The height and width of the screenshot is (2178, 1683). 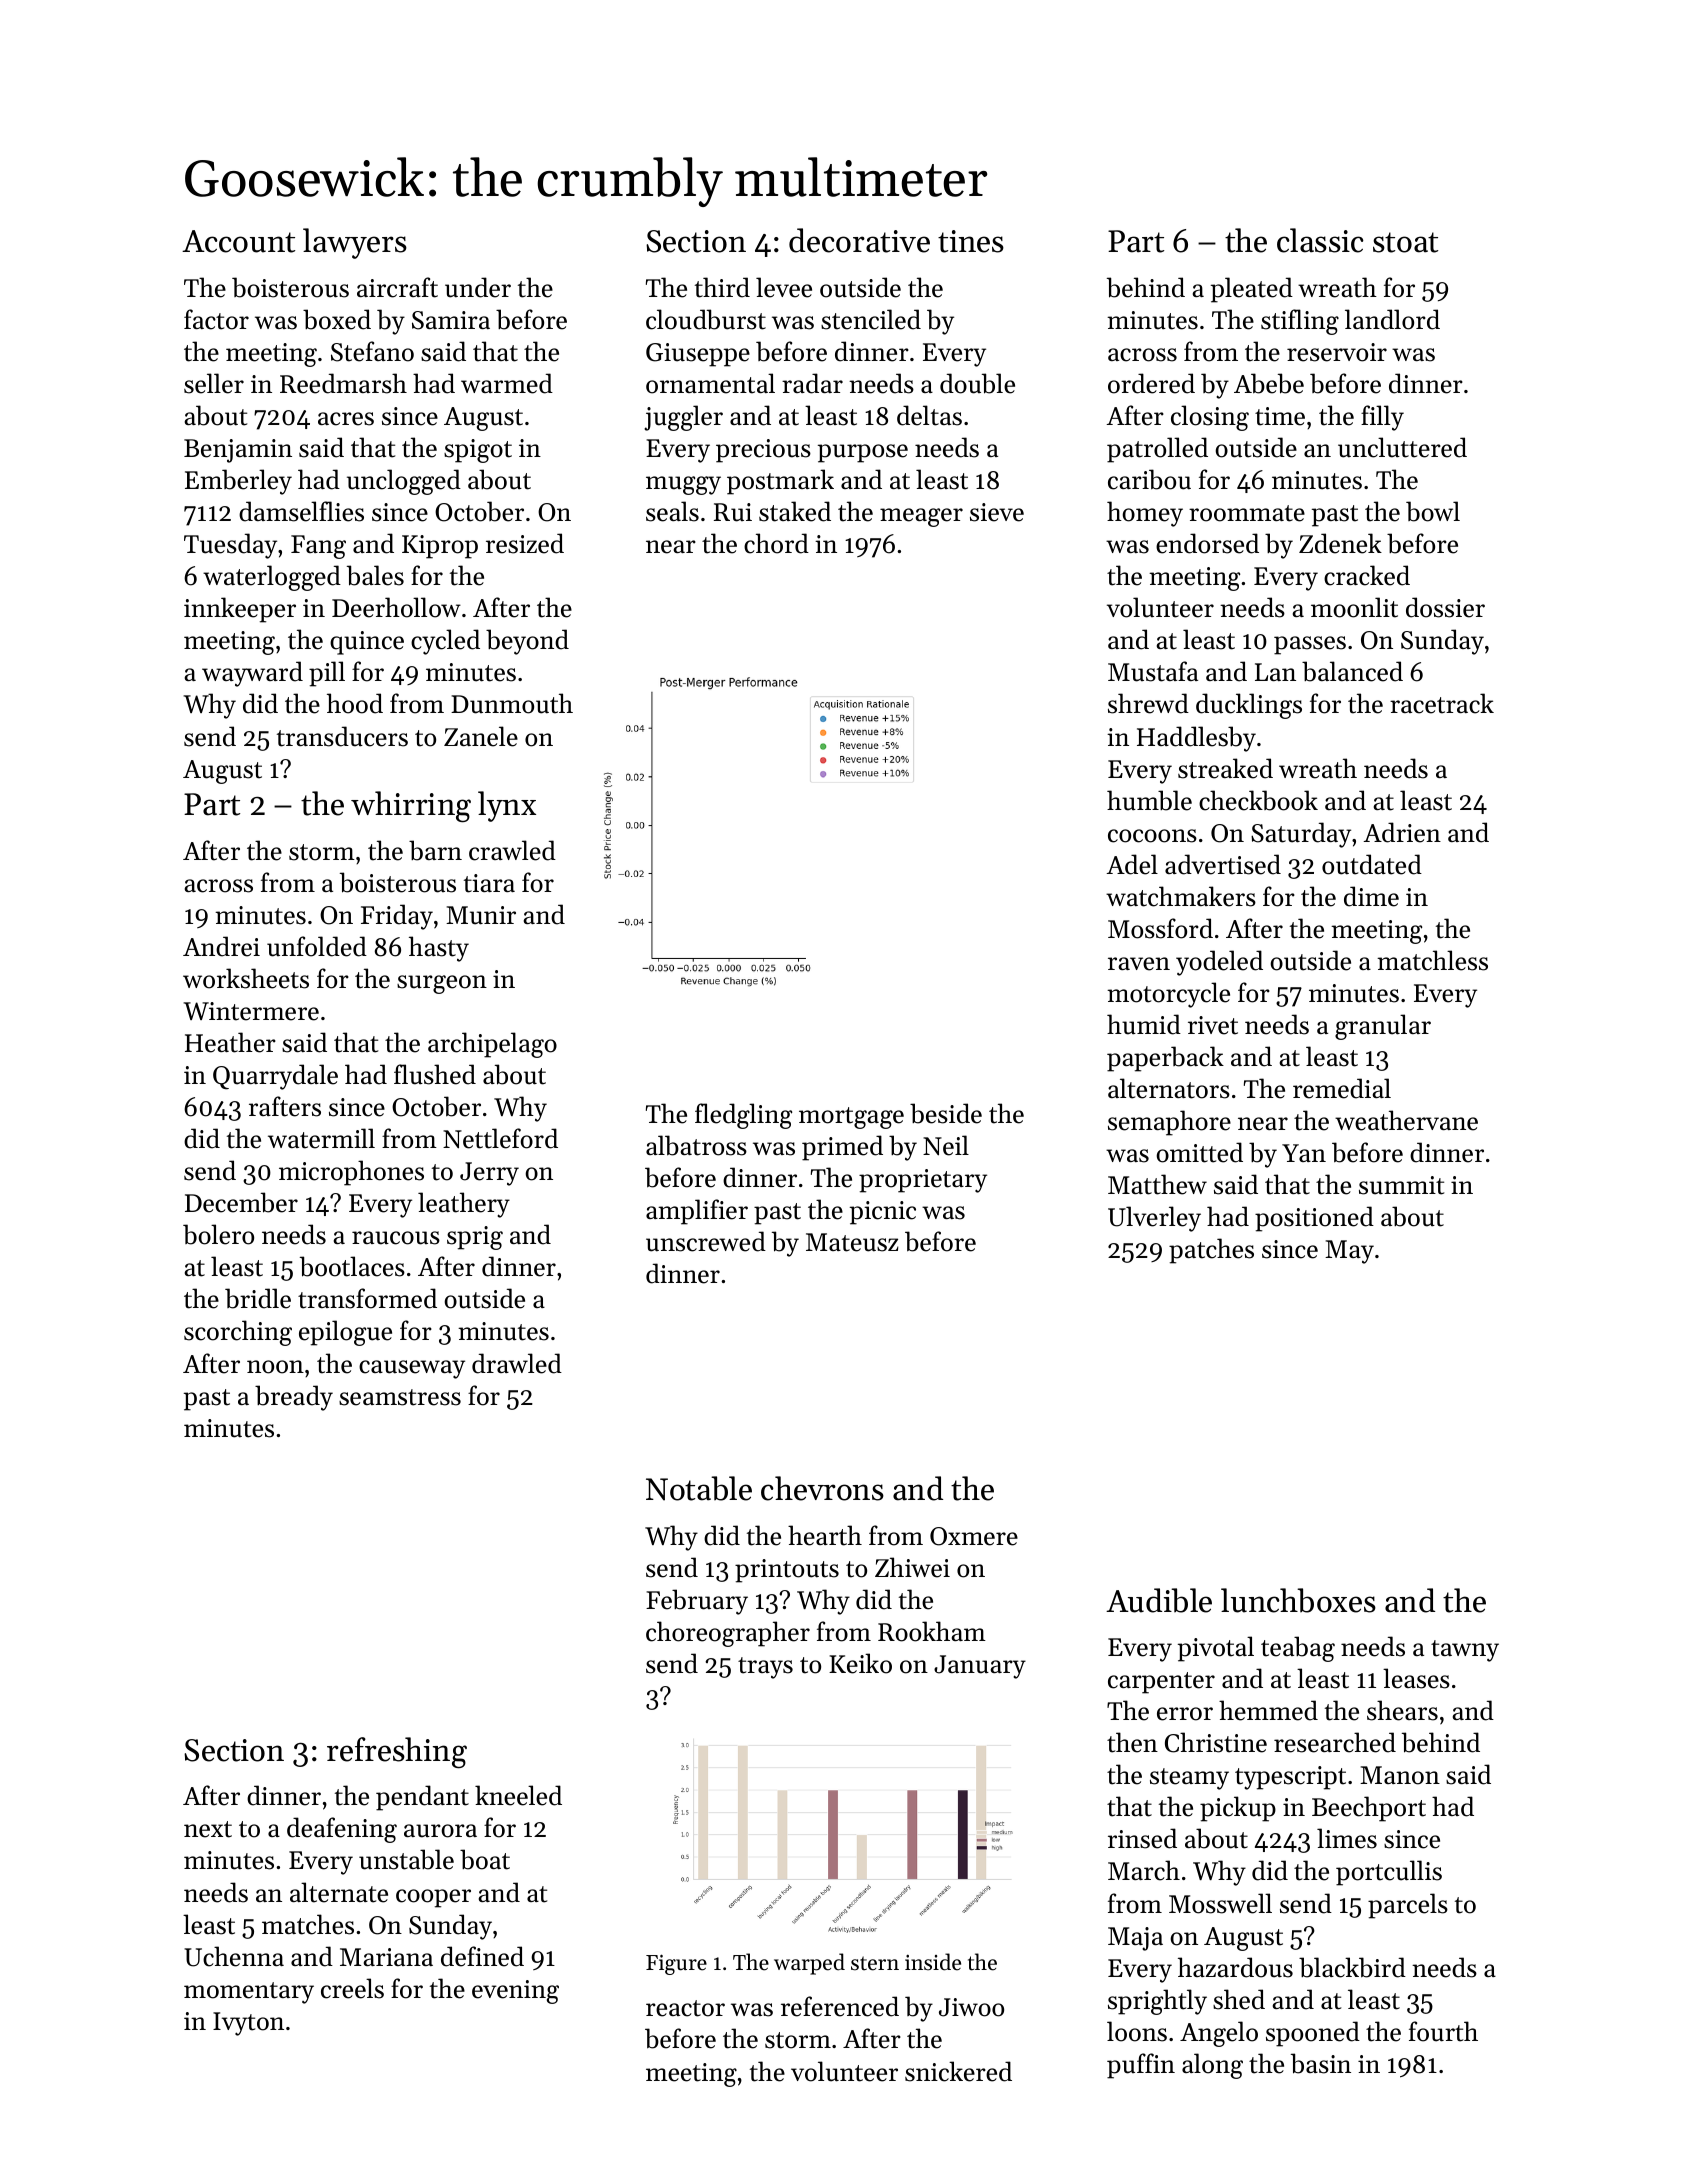 What do you see at coordinates (252, 674) in the screenshot?
I see `wayward` at bounding box center [252, 674].
